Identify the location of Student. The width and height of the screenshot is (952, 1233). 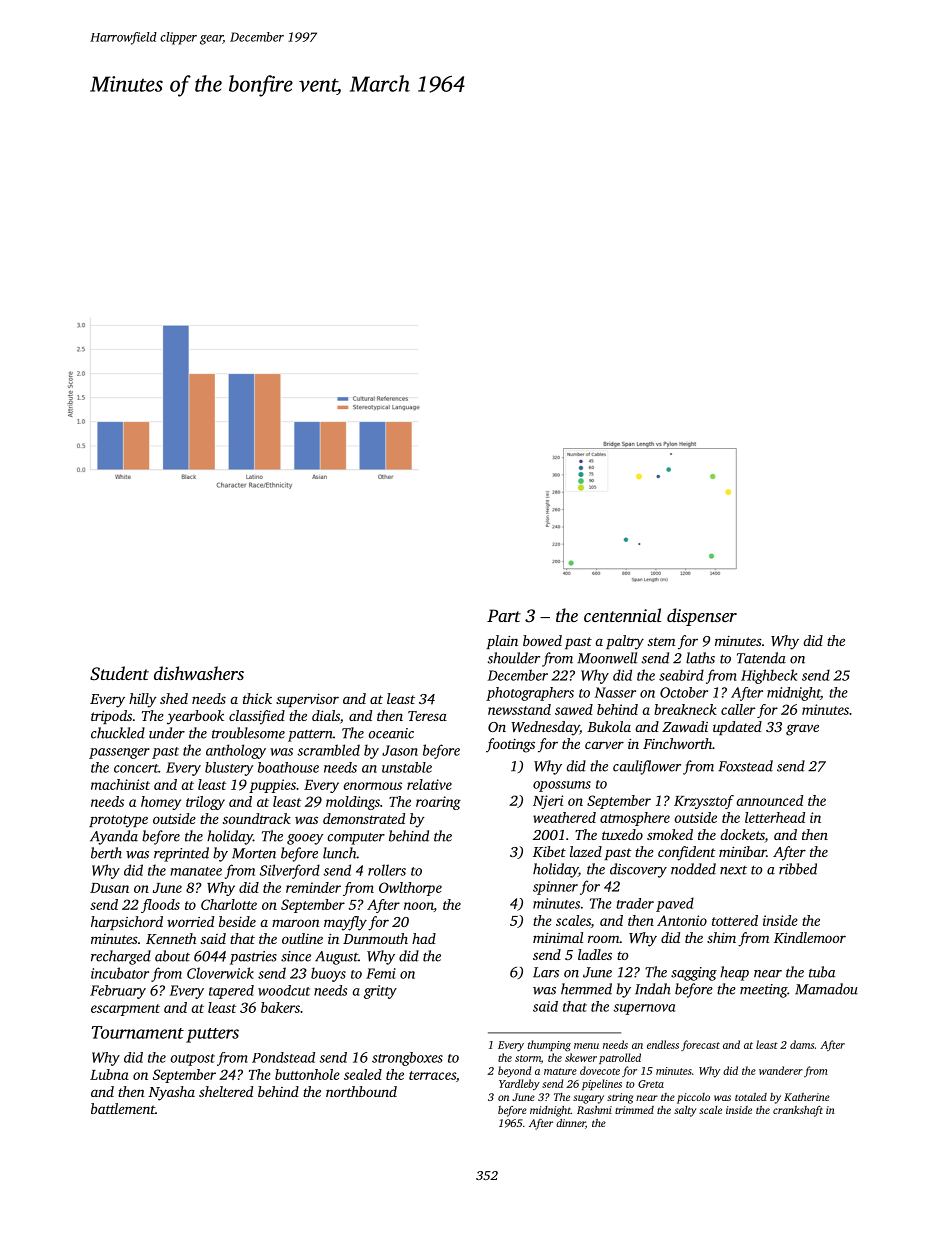
(119, 673).
